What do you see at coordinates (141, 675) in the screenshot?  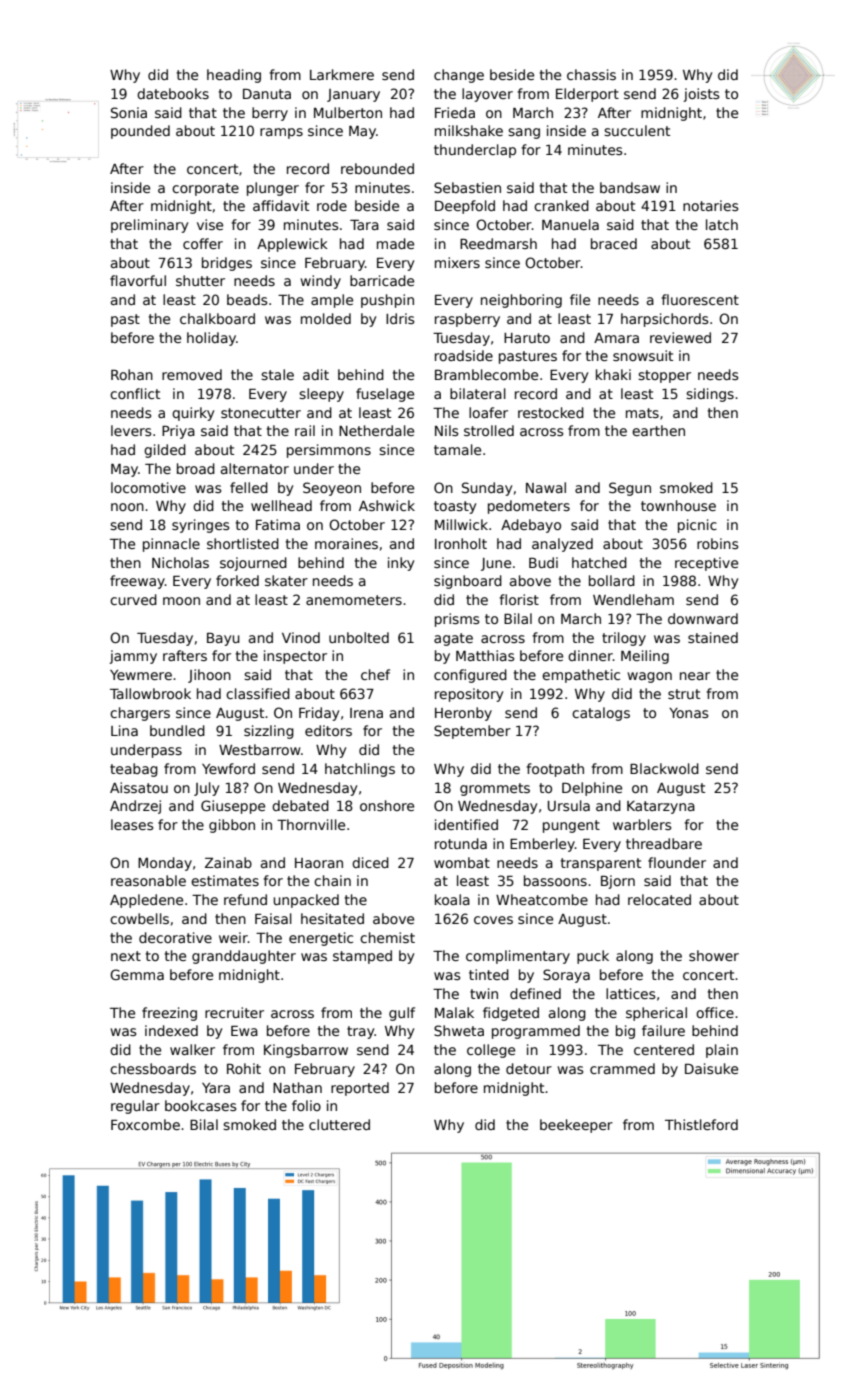 I see `Yewmere` at bounding box center [141, 675].
